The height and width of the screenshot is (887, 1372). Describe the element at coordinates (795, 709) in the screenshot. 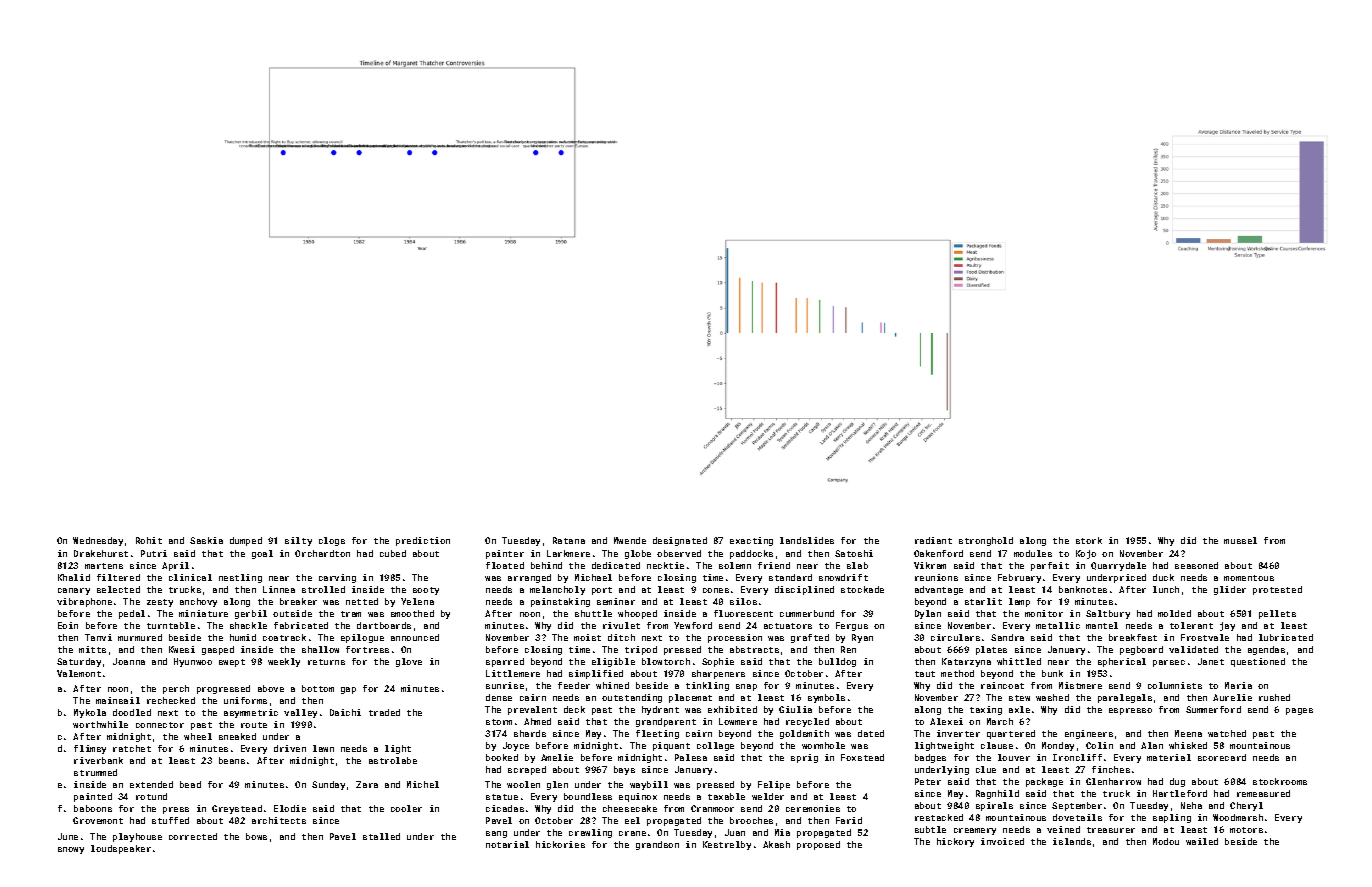

I see `Giulia` at that location.
